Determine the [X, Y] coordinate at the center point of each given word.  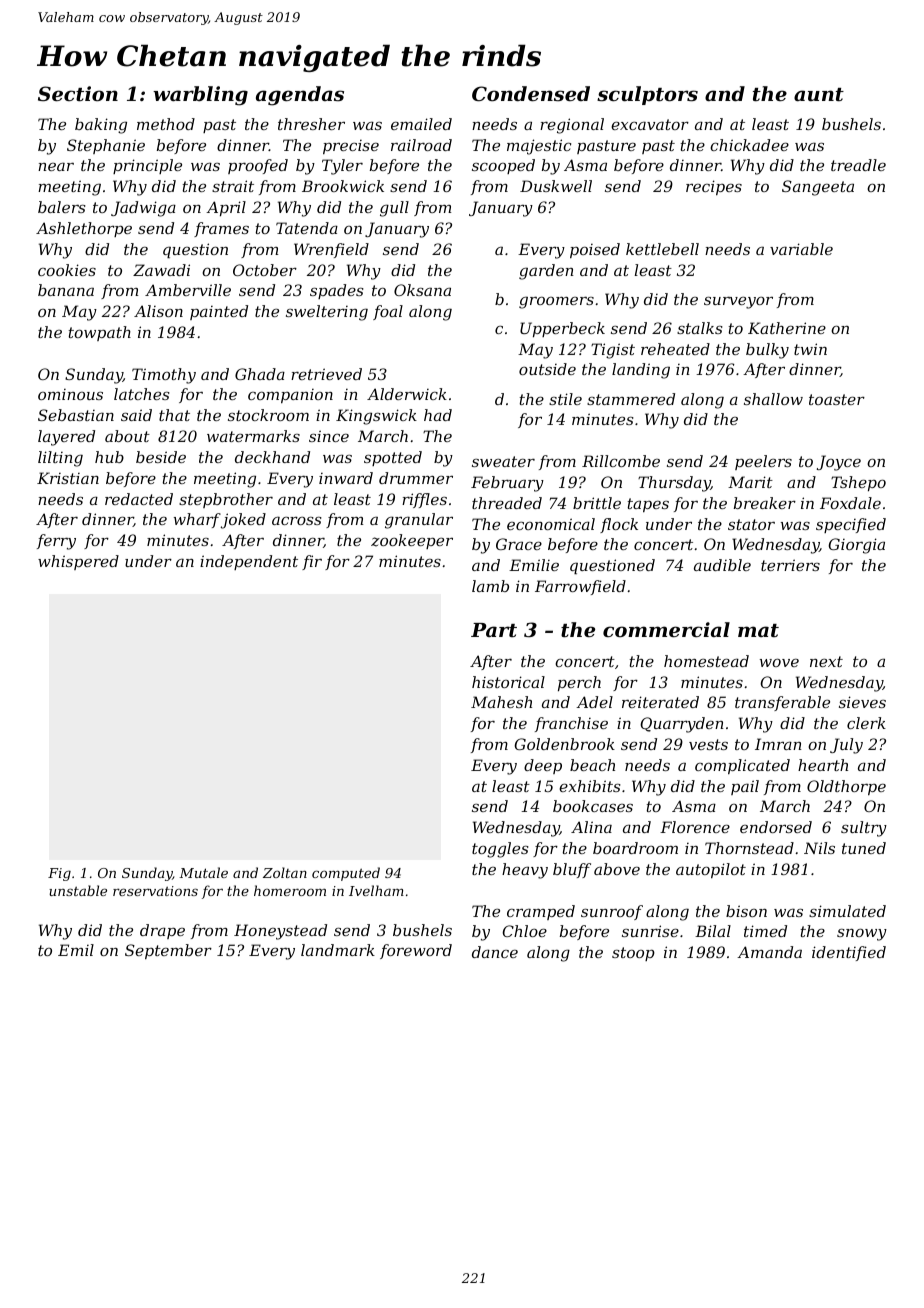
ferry [56, 542]
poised [595, 250]
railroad [421, 145]
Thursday [674, 484]
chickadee [749, 145]
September [168, 951]
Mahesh [501, 702]
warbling [200, 96]
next [826, 661]
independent [249, 562]
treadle [858, 165]
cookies [67, 270]
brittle [597, 503]
